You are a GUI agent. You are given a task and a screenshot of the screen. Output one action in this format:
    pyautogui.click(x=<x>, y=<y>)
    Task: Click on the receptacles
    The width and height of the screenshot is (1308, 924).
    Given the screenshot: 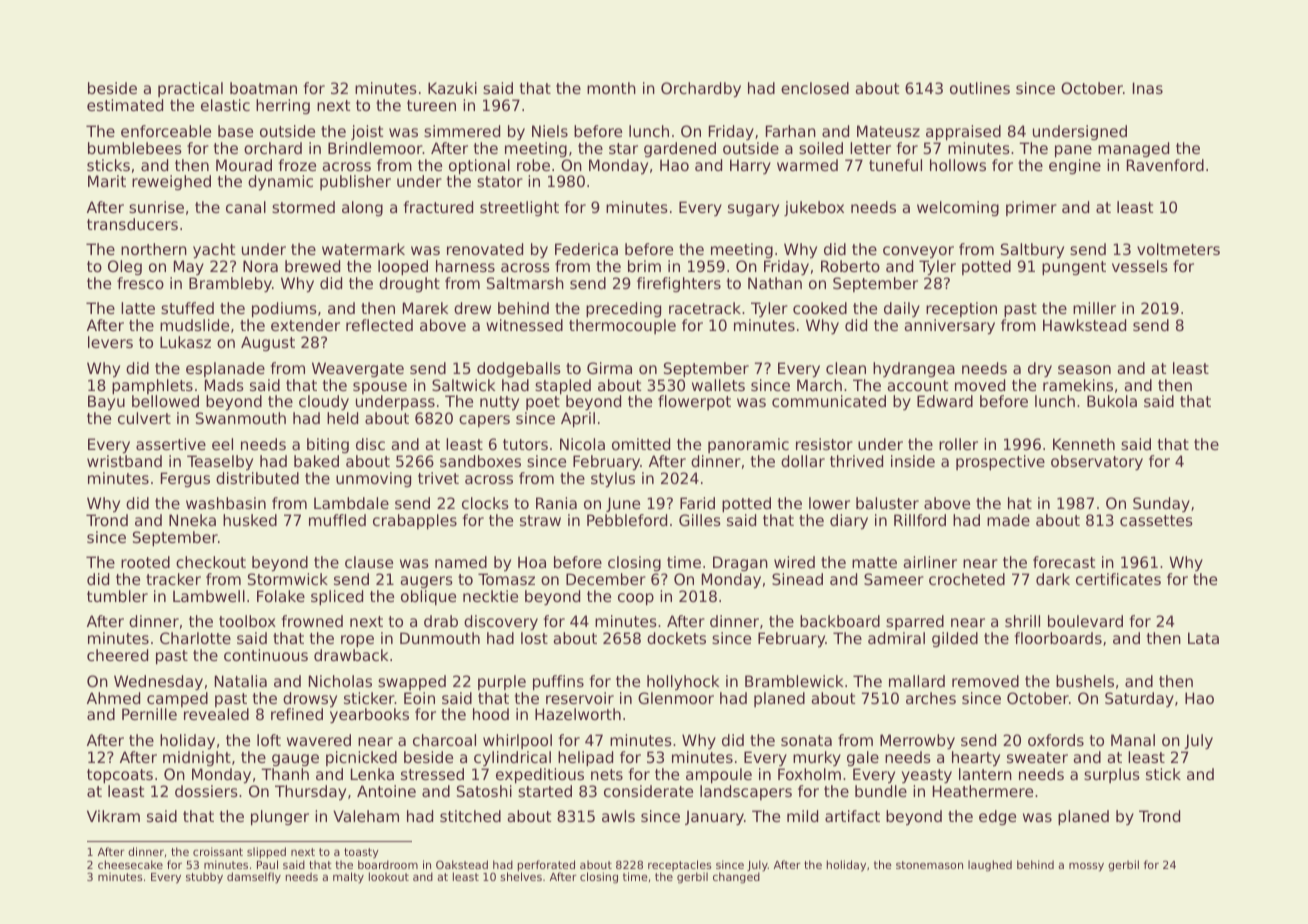 What is the action you would take?
    pyautogui.click(x=679, y=865)
